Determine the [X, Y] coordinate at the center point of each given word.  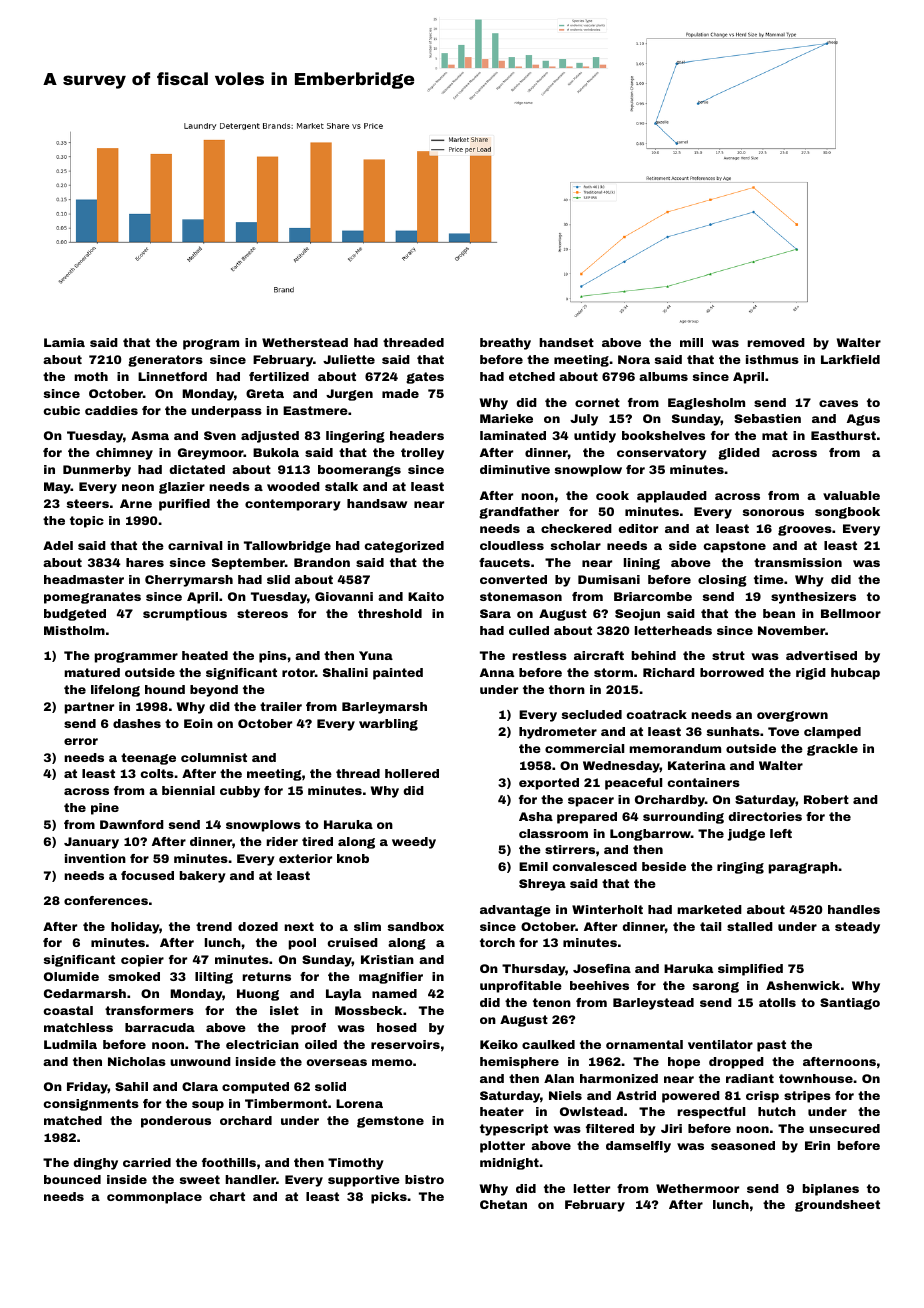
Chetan [503, 1204]
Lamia [64, 342]
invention [95, 858]
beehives [599, 985]
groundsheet [837, 1206]
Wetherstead [305, 342]
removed [776, 342]
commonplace [154, 1198]
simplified [750, 970]
